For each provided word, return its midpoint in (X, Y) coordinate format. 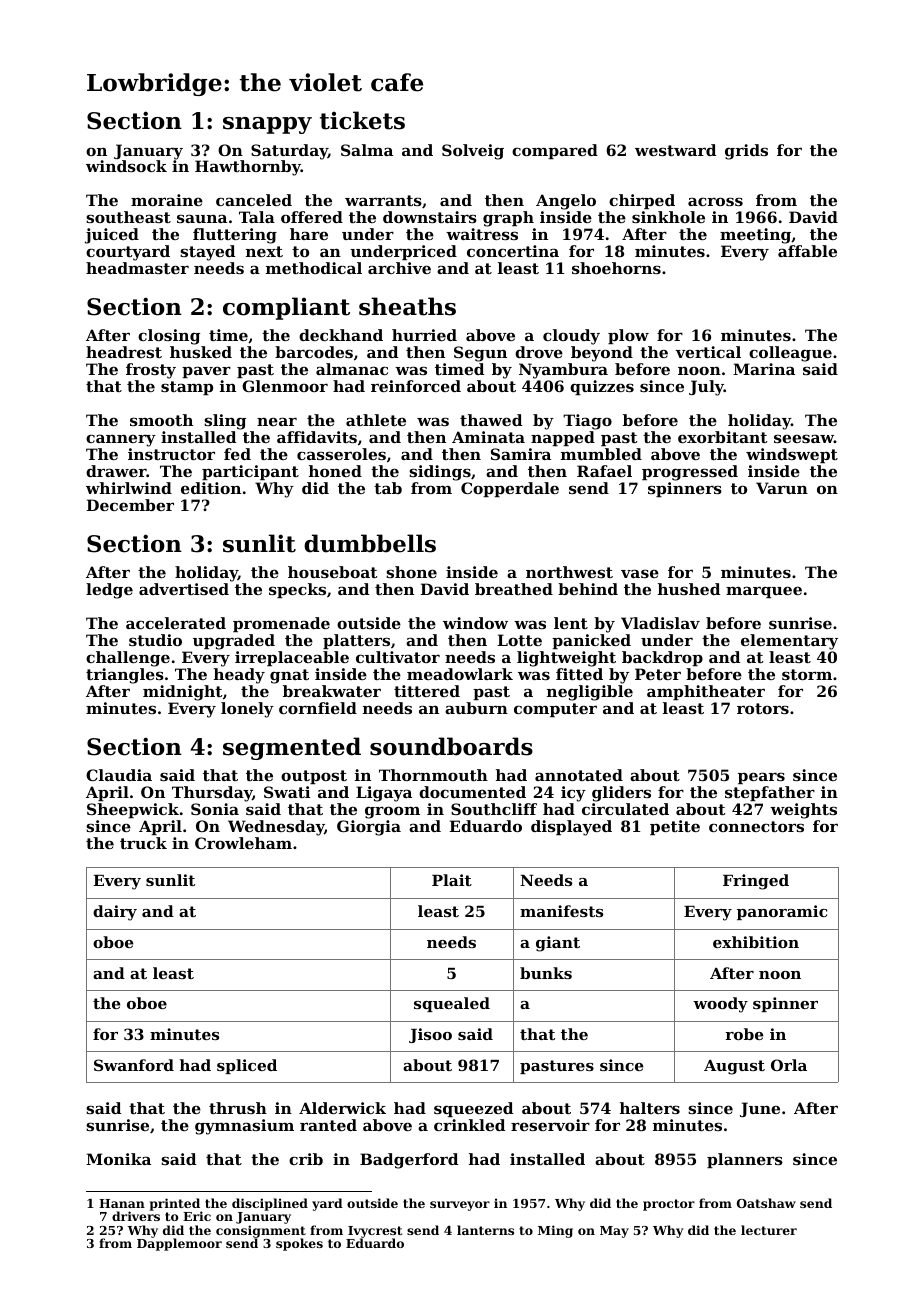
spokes (299, 1244)
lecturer (769, 1230)
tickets (362, 120)
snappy (267, 125)
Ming (555, 1231)
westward (675, 150)
